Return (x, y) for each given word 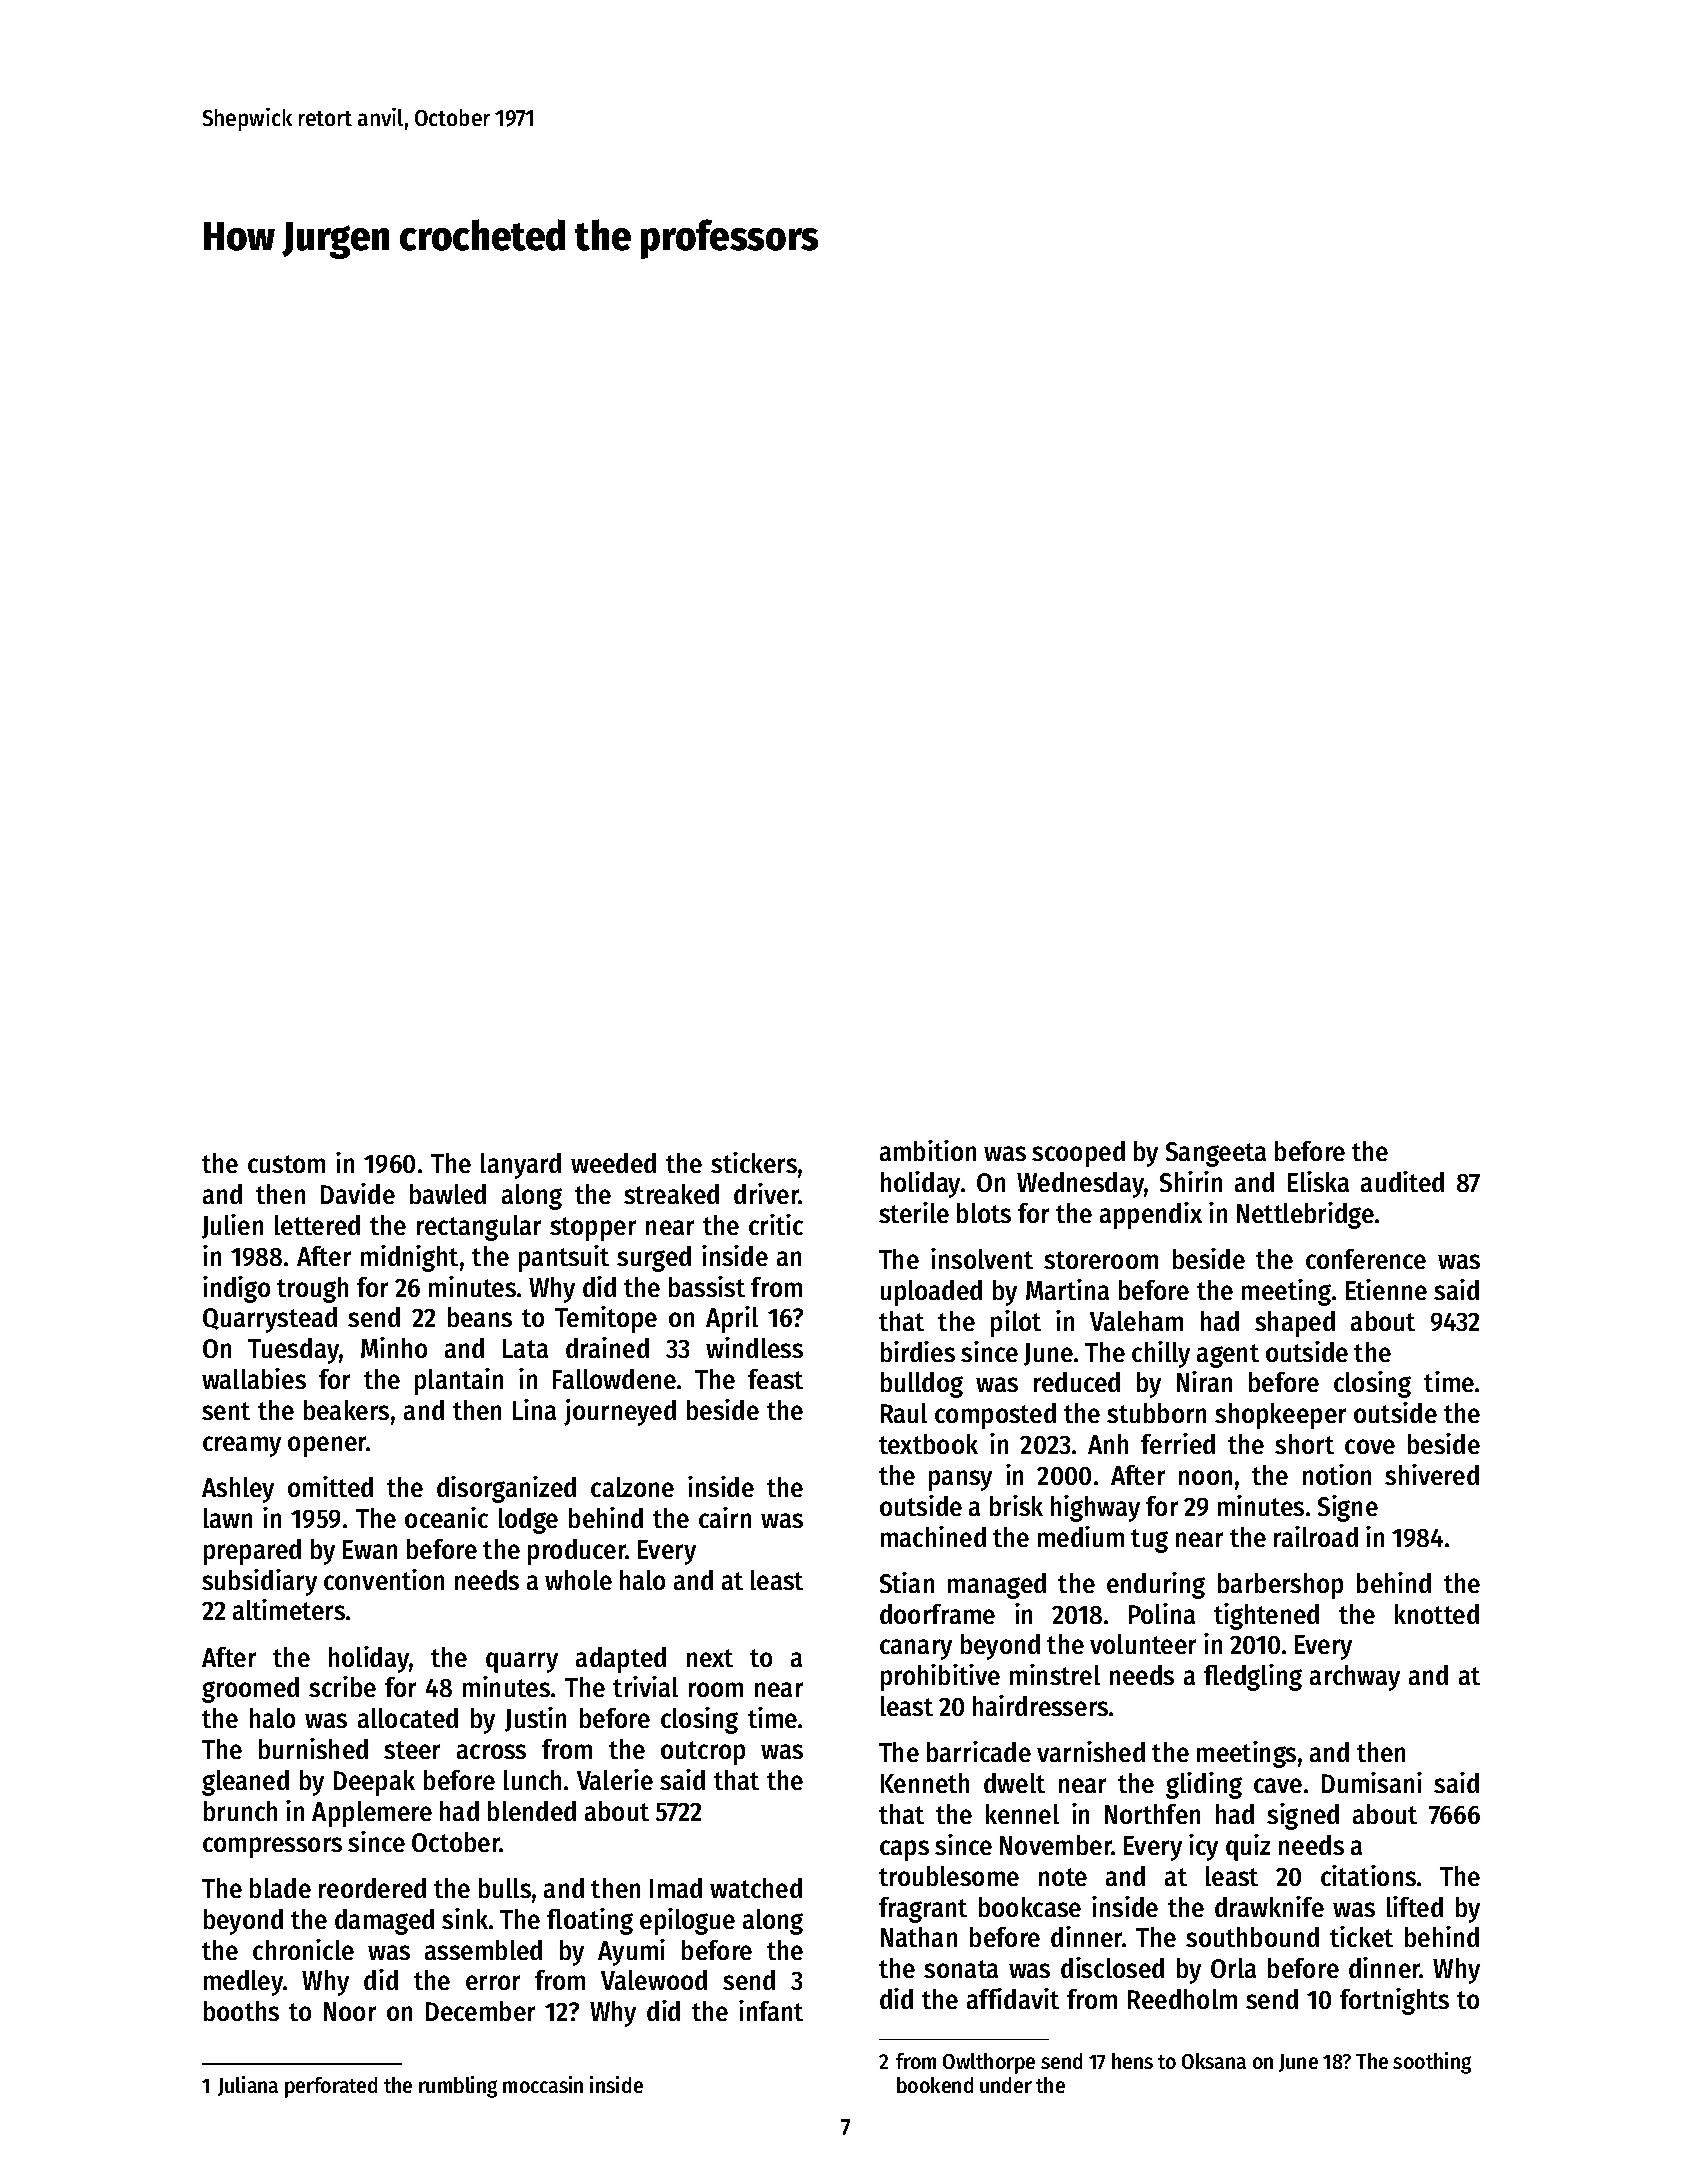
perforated (331, 2087)
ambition (928, 1150)
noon (1205, 1477)
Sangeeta (1216, 1154)
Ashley (238, 1490)
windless (754, 1347)
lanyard (521, 1166)
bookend (935, 2085)
